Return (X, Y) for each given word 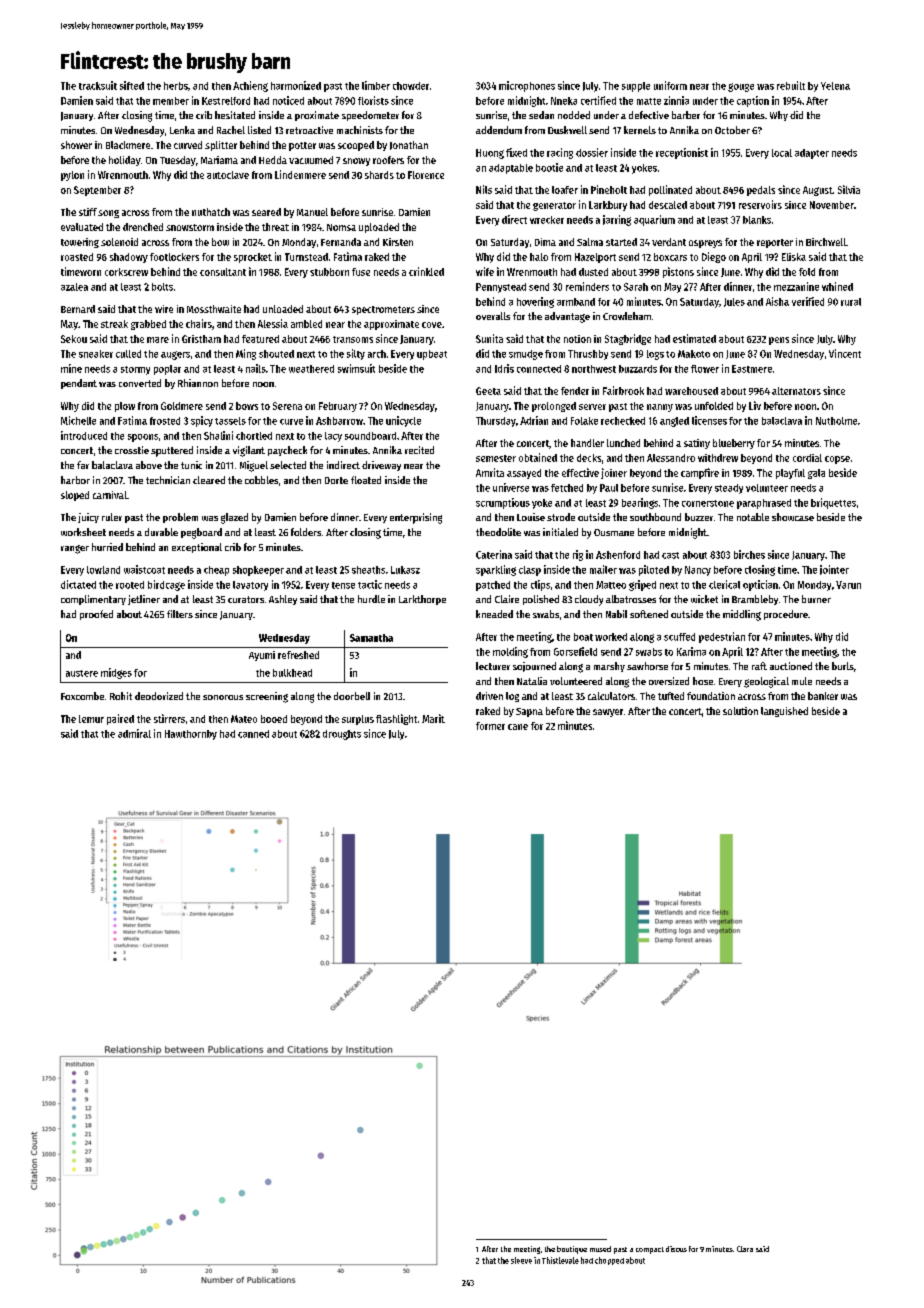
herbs (176, 86)
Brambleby (755, 600)
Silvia (849, 189)
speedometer (370, 116)
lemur (91, 719)
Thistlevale (560, 1260)
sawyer (608, 713)
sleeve (521, 1260)
